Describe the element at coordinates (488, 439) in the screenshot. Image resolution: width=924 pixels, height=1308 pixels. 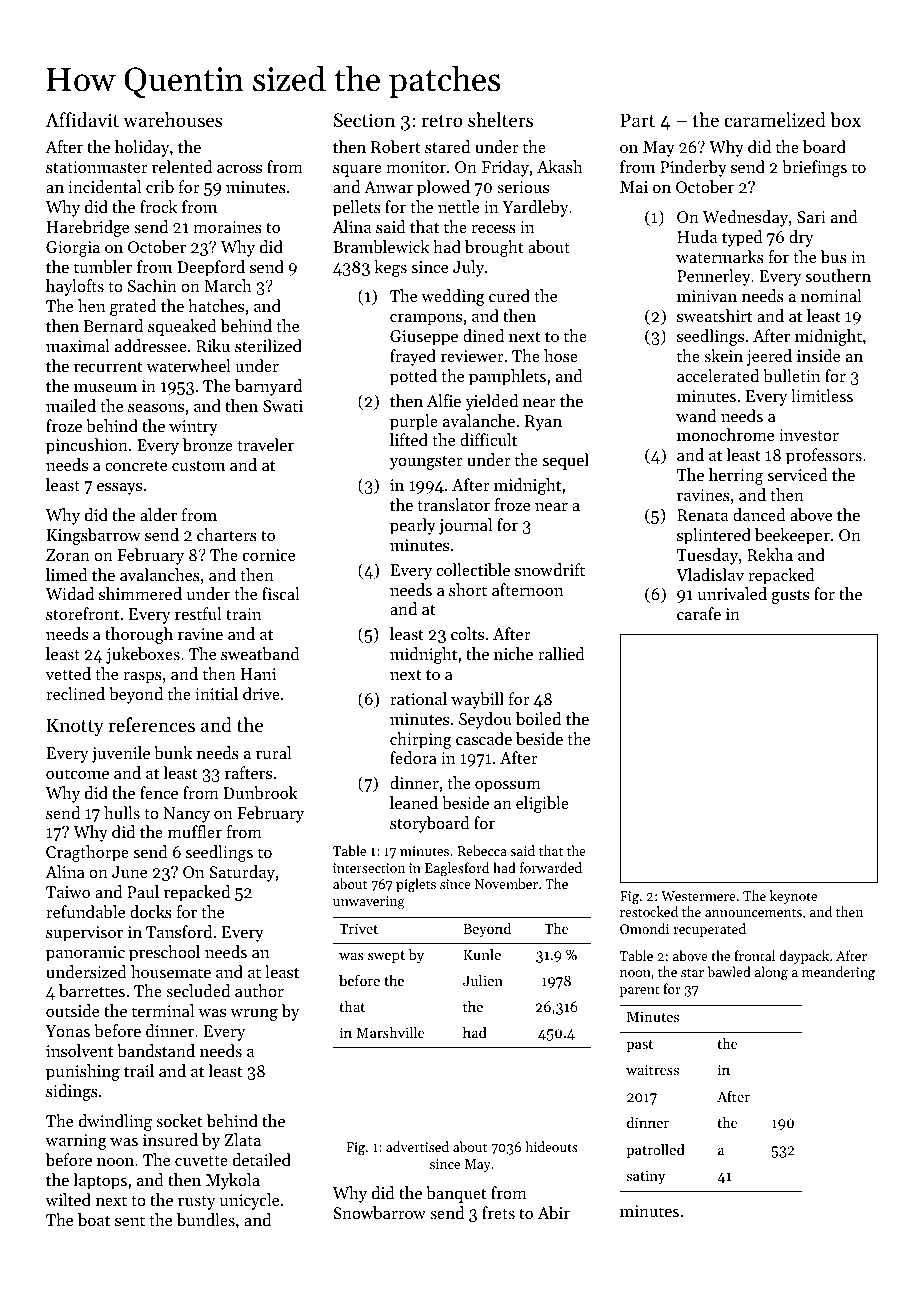
I see `difficult` at that location.
